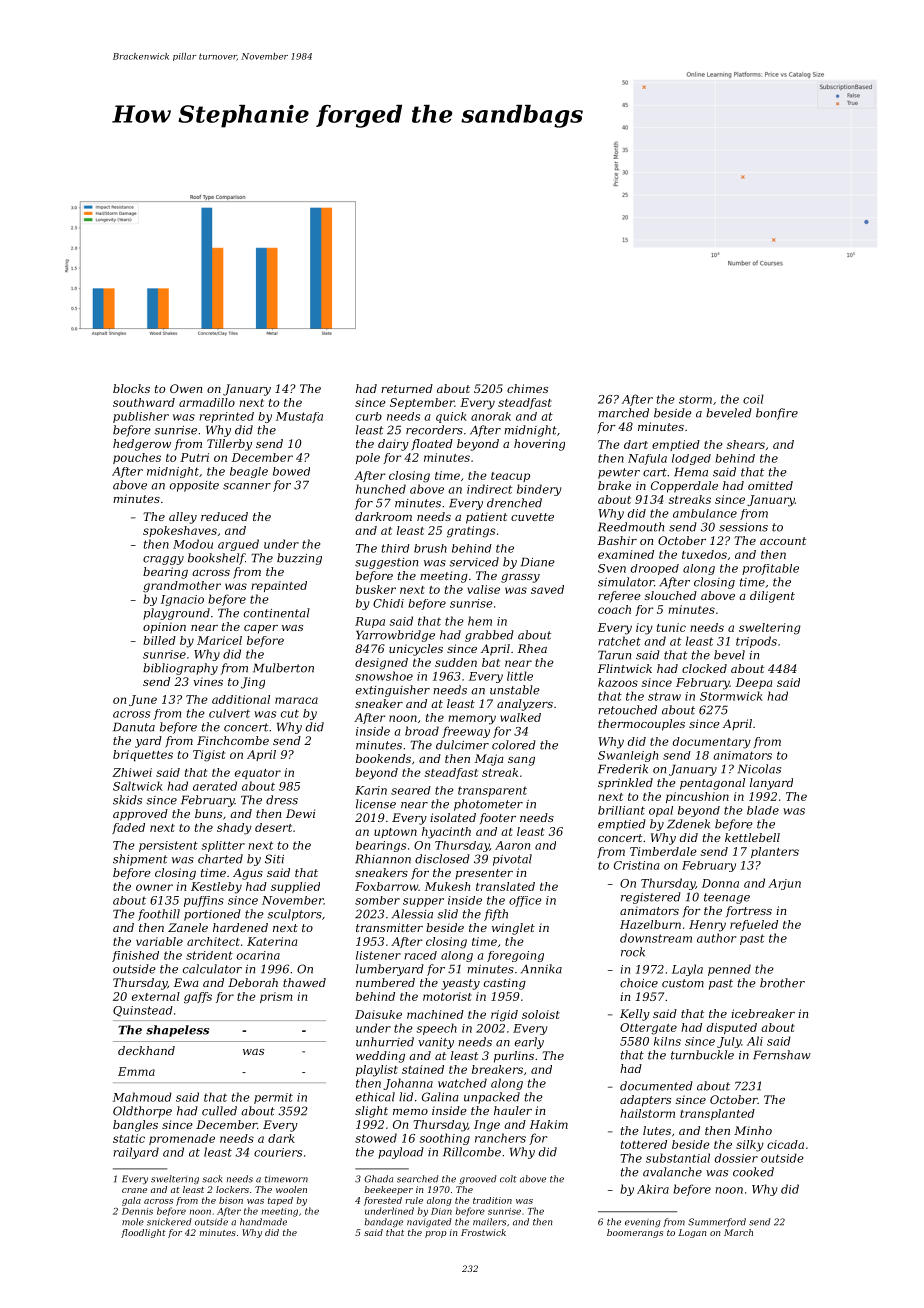 Image resolution: width=924 pixels, height=1308 pixels. What do you see at coordinates (258, 774) in the screenshot?
I see `equator` at bounding box center [258, 774].
